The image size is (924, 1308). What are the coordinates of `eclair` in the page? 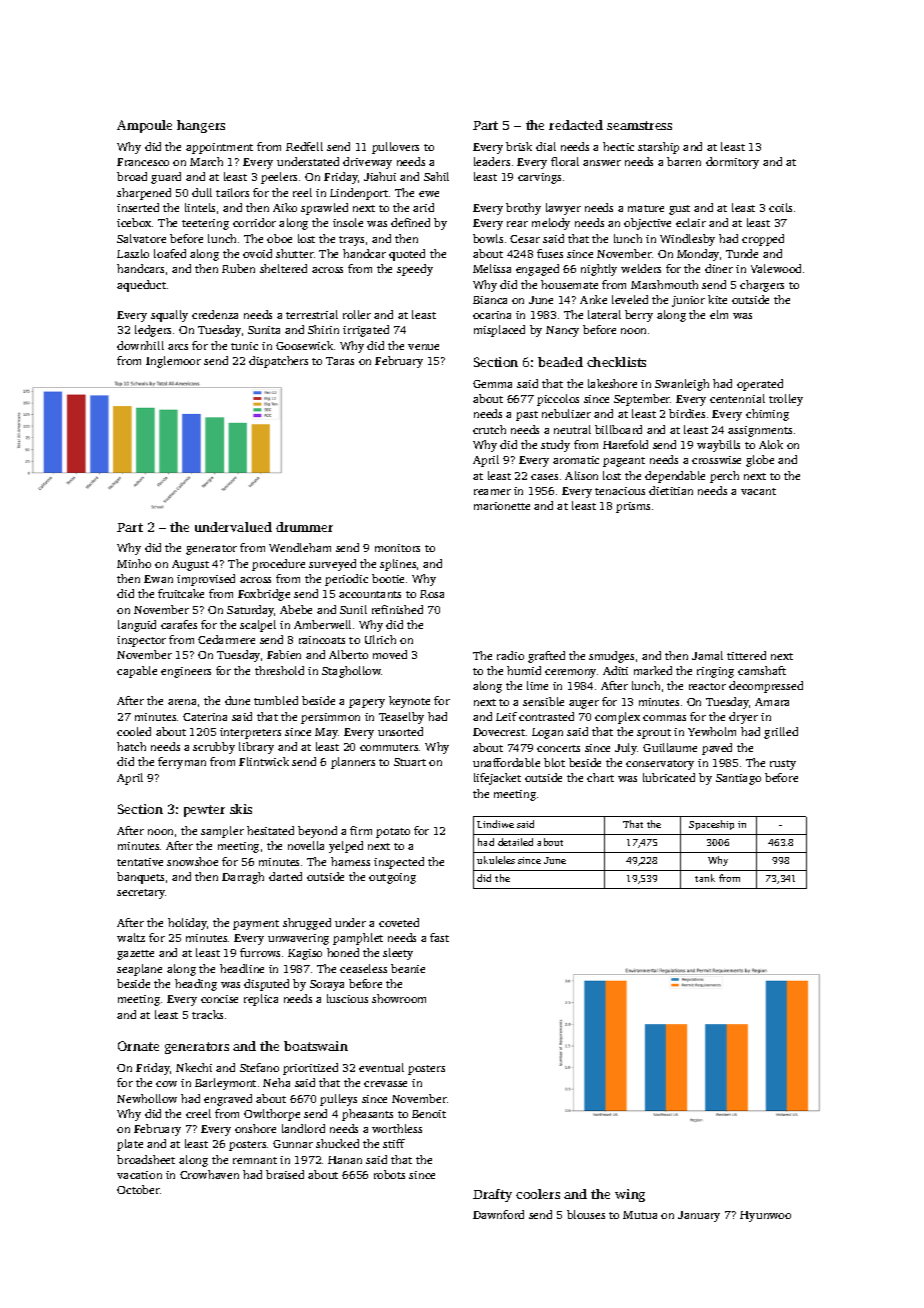 It's located at (691, 222).
